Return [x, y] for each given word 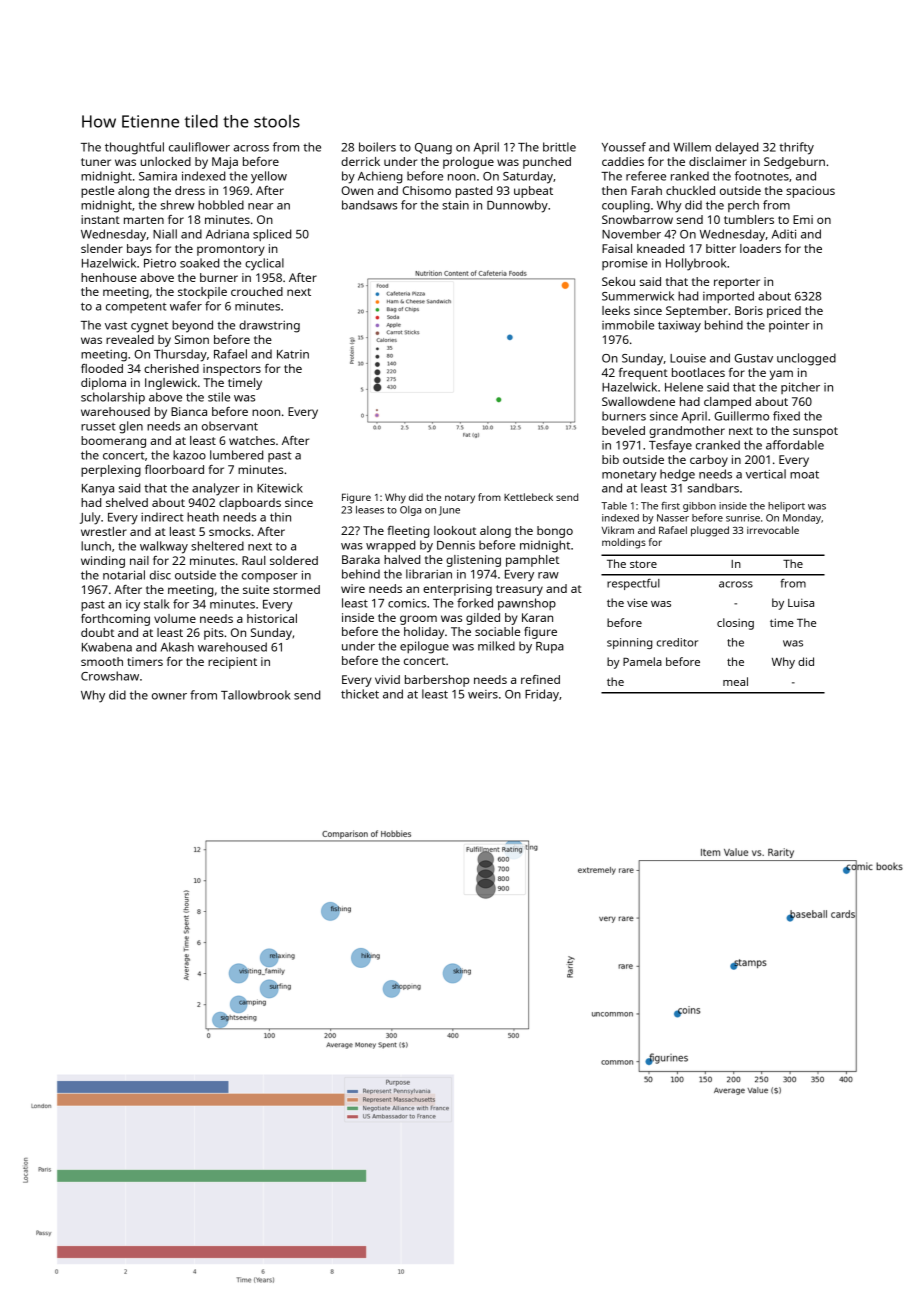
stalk [156, 604]
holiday [424, 633]
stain [455, 205]
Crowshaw [110, 676]
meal [735, 681]
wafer [186, 306]
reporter [737, 283]
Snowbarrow [637, 219]
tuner [96, 162]
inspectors [232, 370]
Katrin [293, 354]
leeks [616, 310]
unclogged [806, 359]
